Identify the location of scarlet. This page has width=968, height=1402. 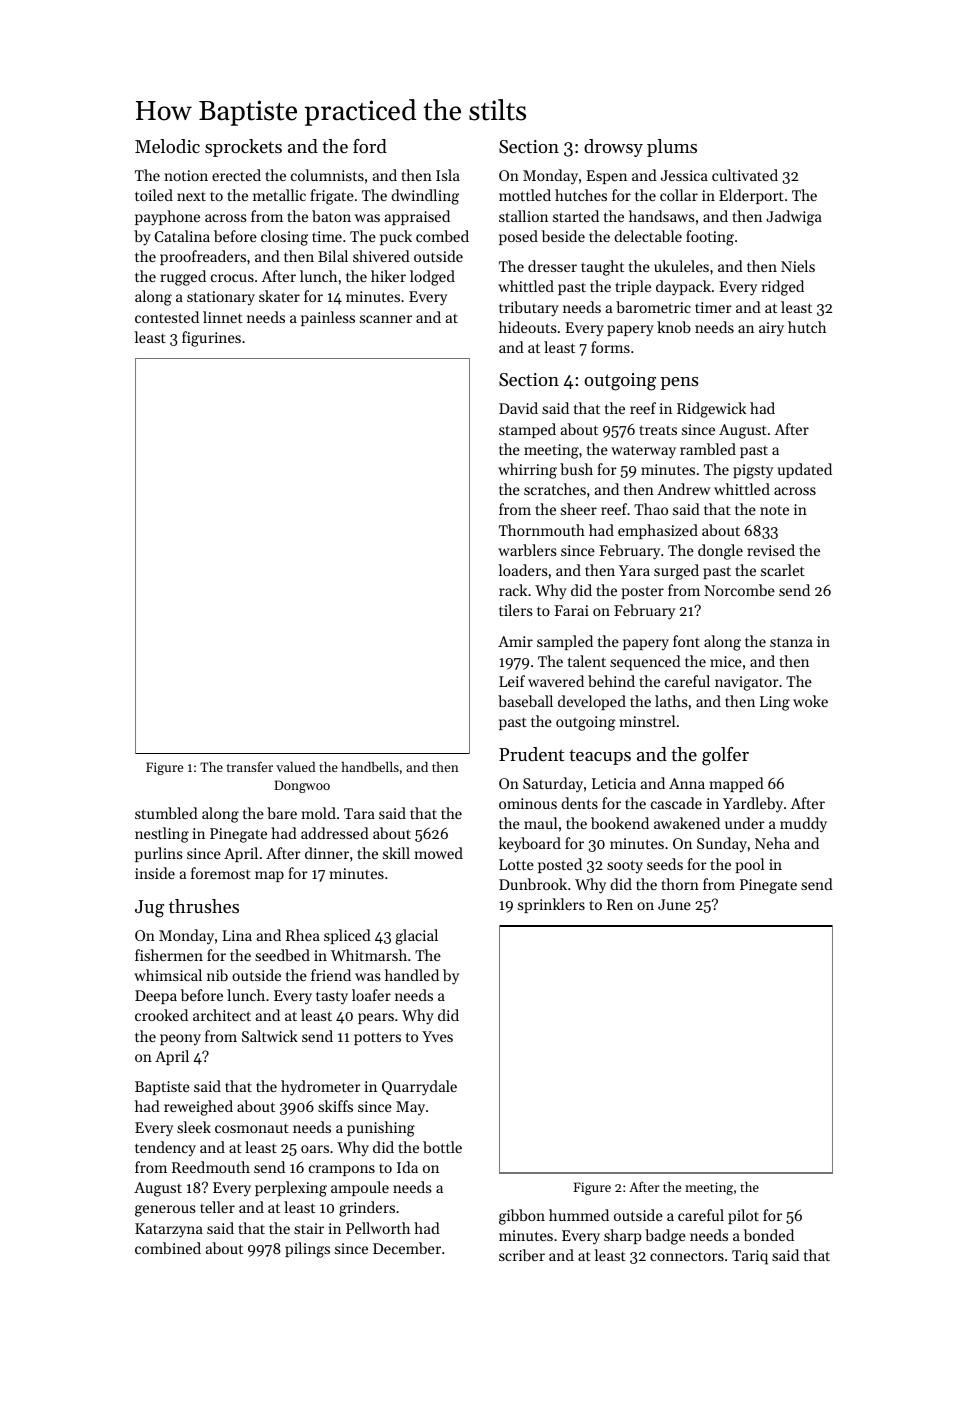
(783, 570).
